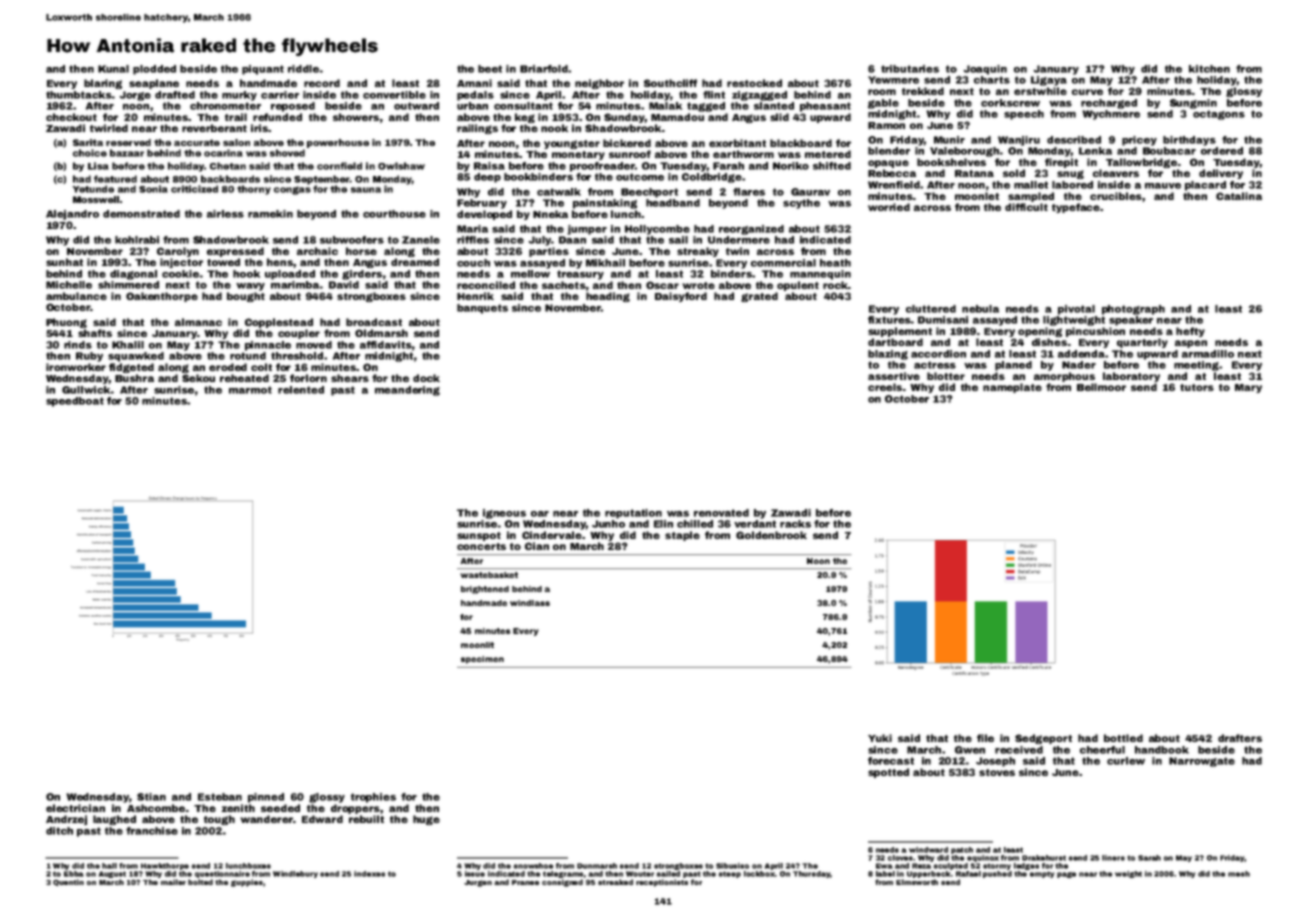  What do you see at coordinates (885, 387) in the screenshot?
I see `creels` at bounding box center [885, 387].
